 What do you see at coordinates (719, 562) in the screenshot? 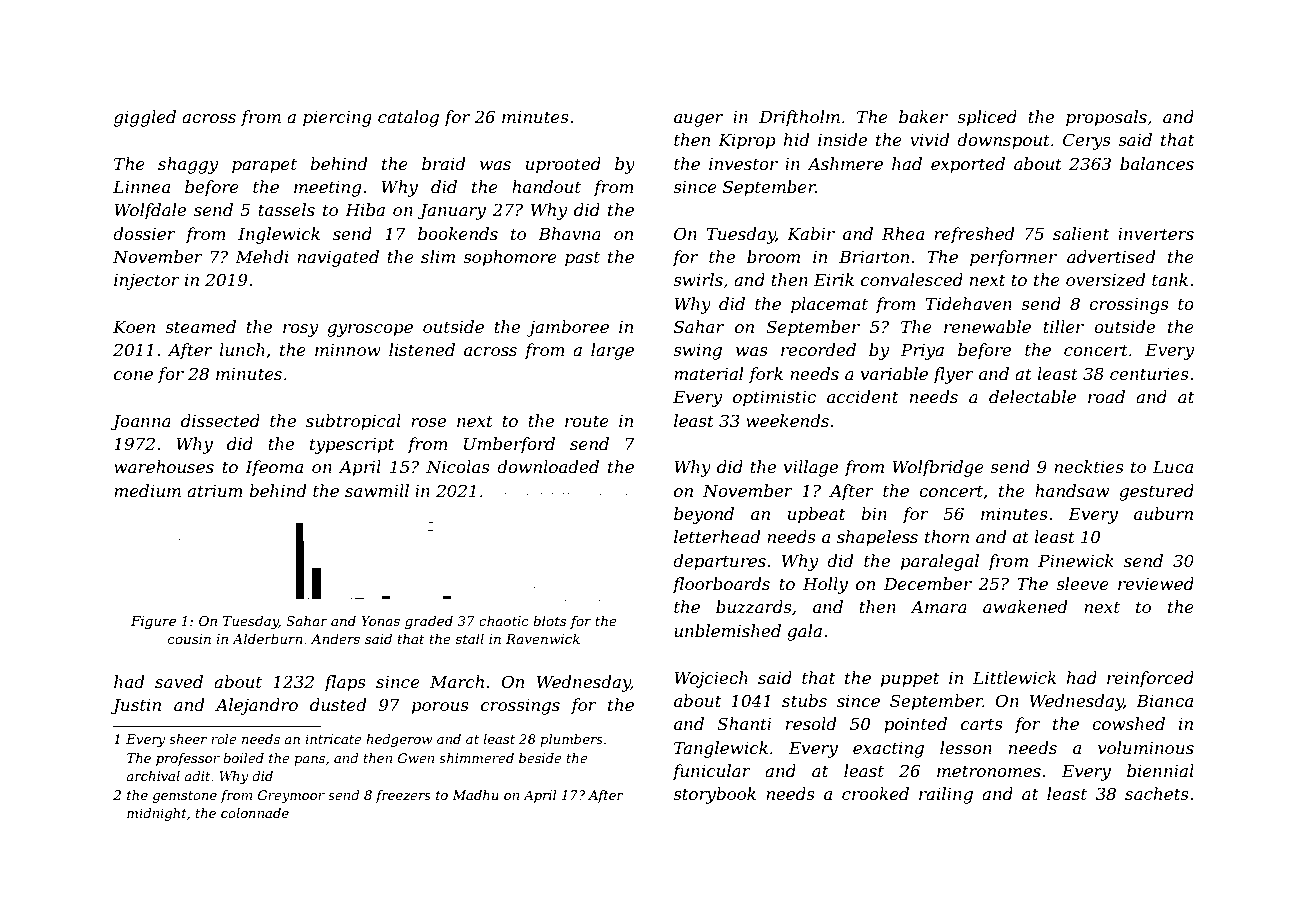
I see `departures` at bounding box center [719, 562].
